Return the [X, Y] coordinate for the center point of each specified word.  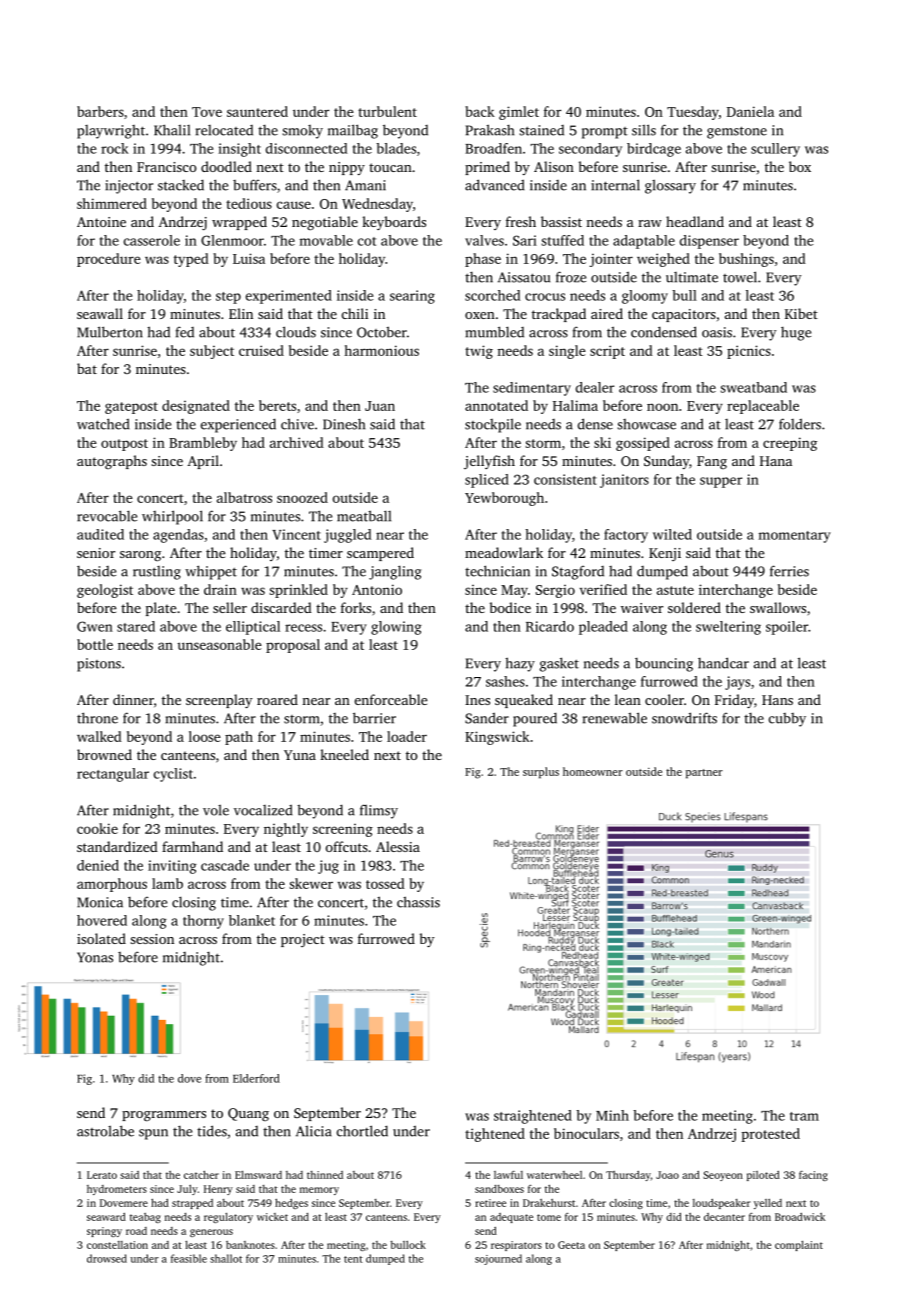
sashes [505, 681]
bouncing [664, 665]
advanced [494, 185]
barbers [100, 111]
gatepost [131, 408]
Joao [667, 1175]
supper [721, 482]
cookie [97, 828]
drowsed [107, 1258]
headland [695, 221]
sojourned [498, 1259]
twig [479, 352]
